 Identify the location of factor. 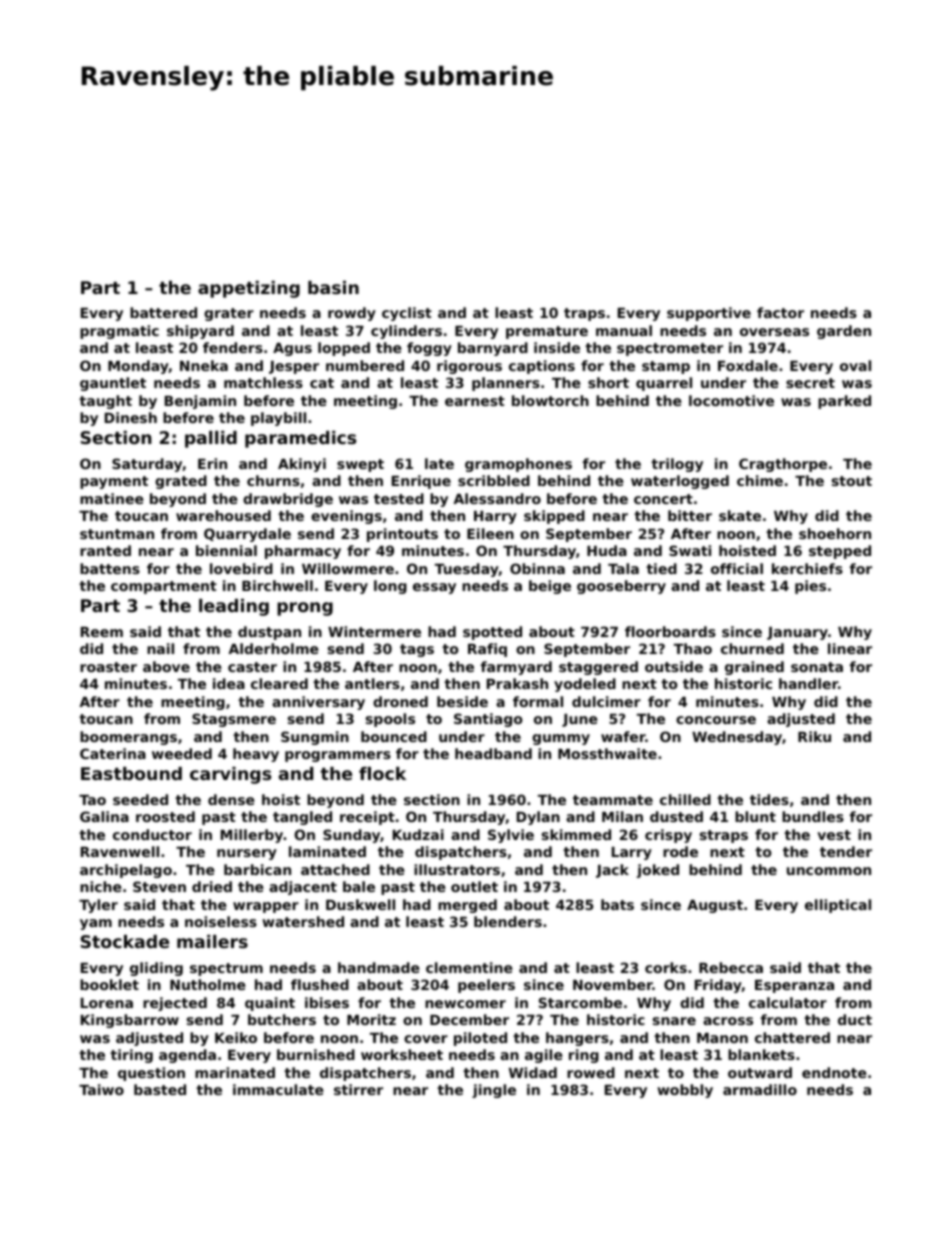
(780, 312).
